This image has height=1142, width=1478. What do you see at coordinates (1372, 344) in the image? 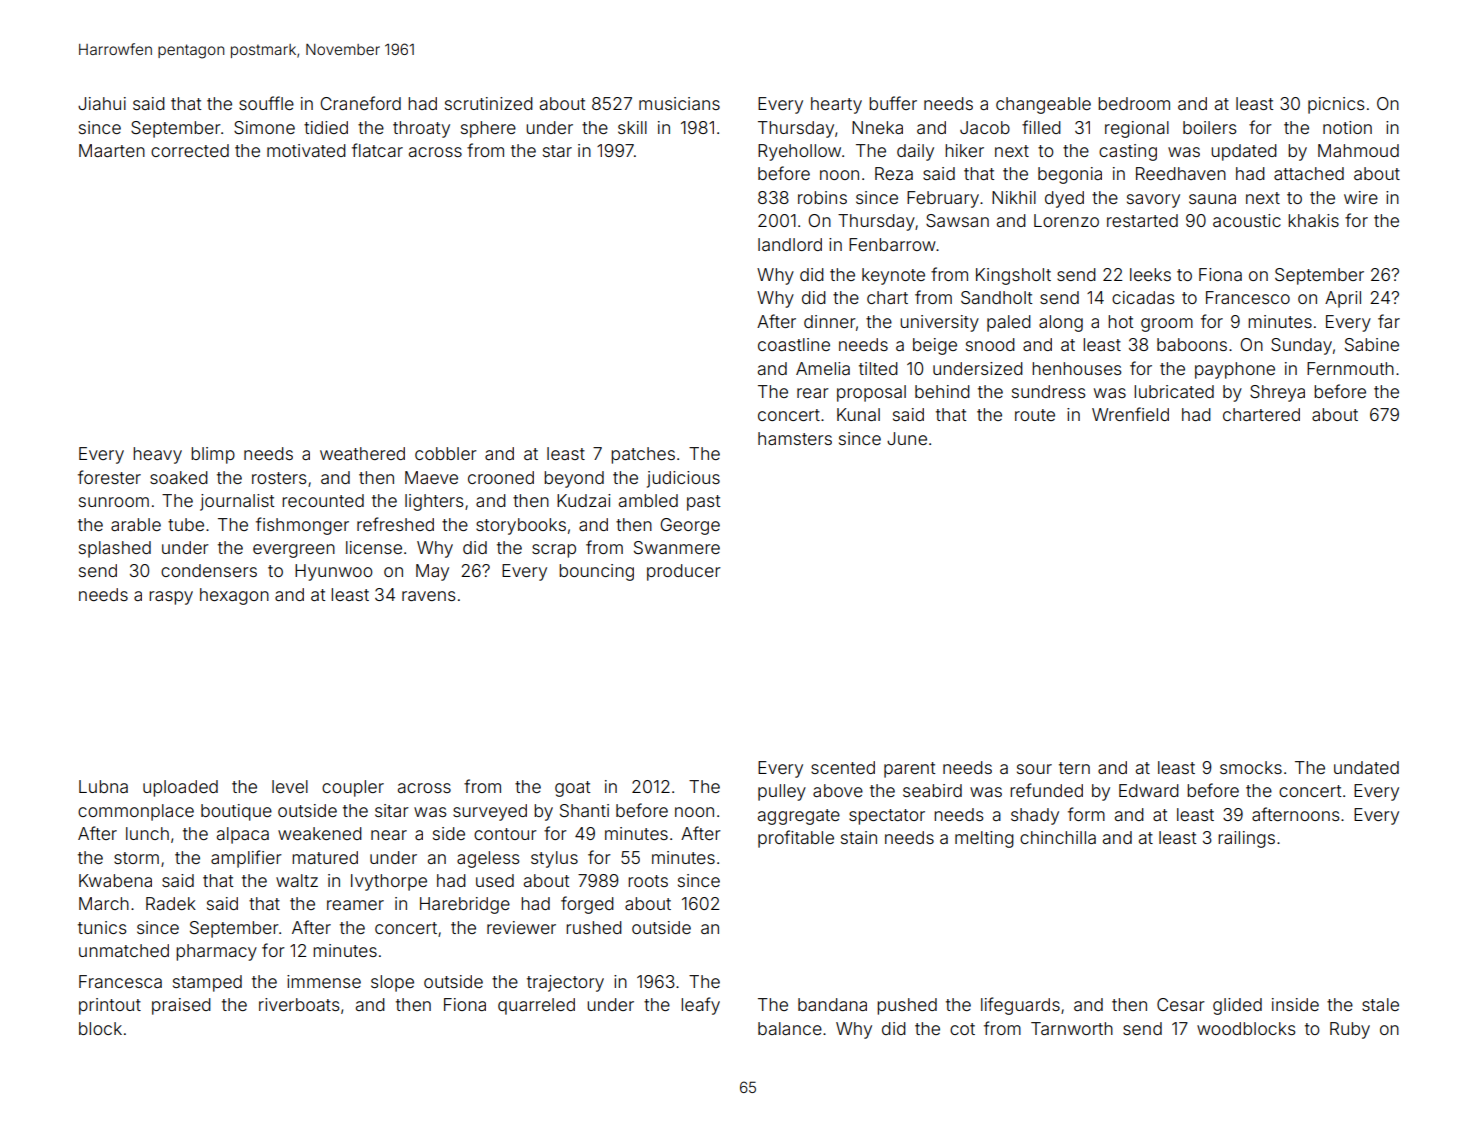
I see `Sabine` at bounding box center [1372, 344].
